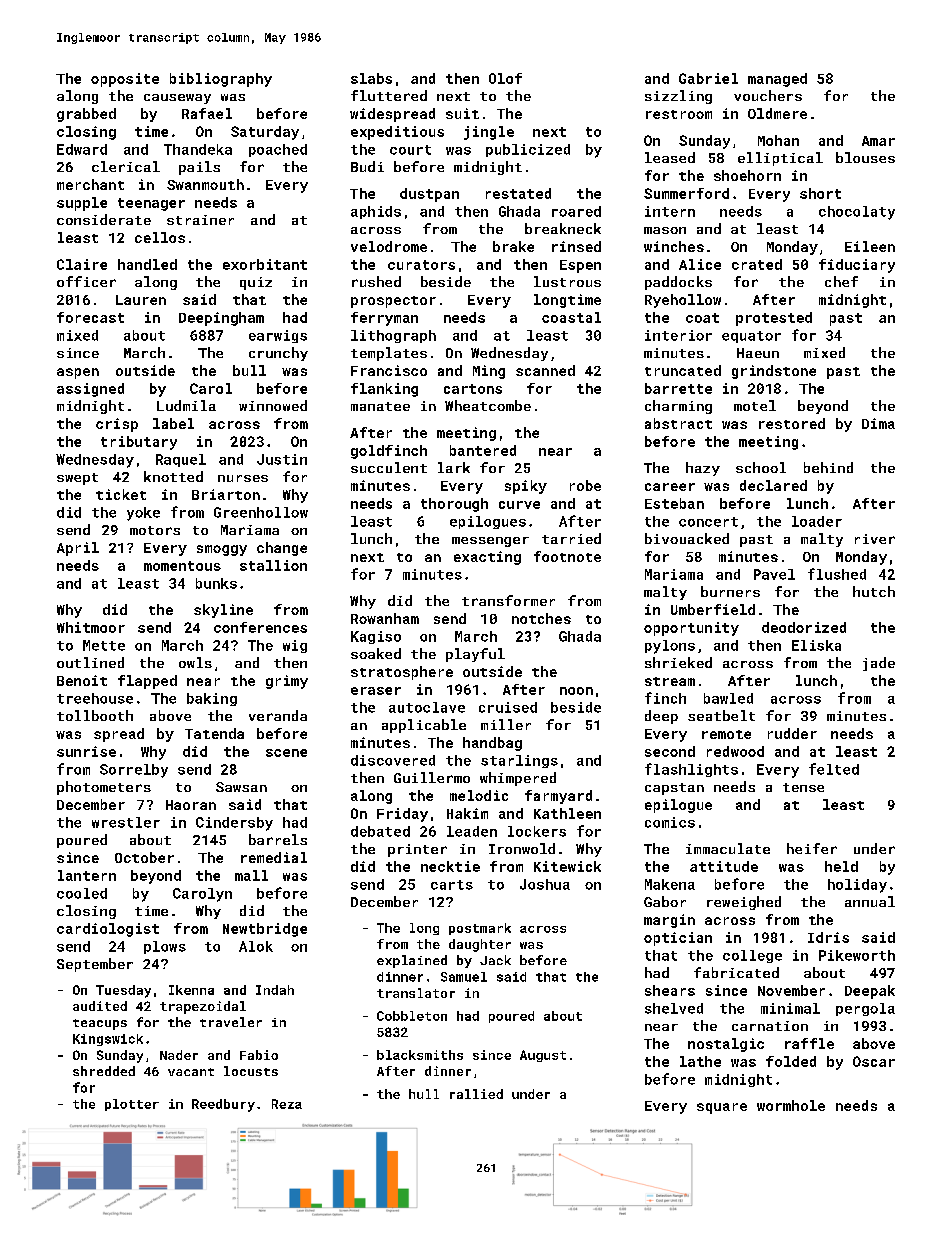  Describe the element at coordinates (791, 1105) in the page. I see `wormhole` at that location.
